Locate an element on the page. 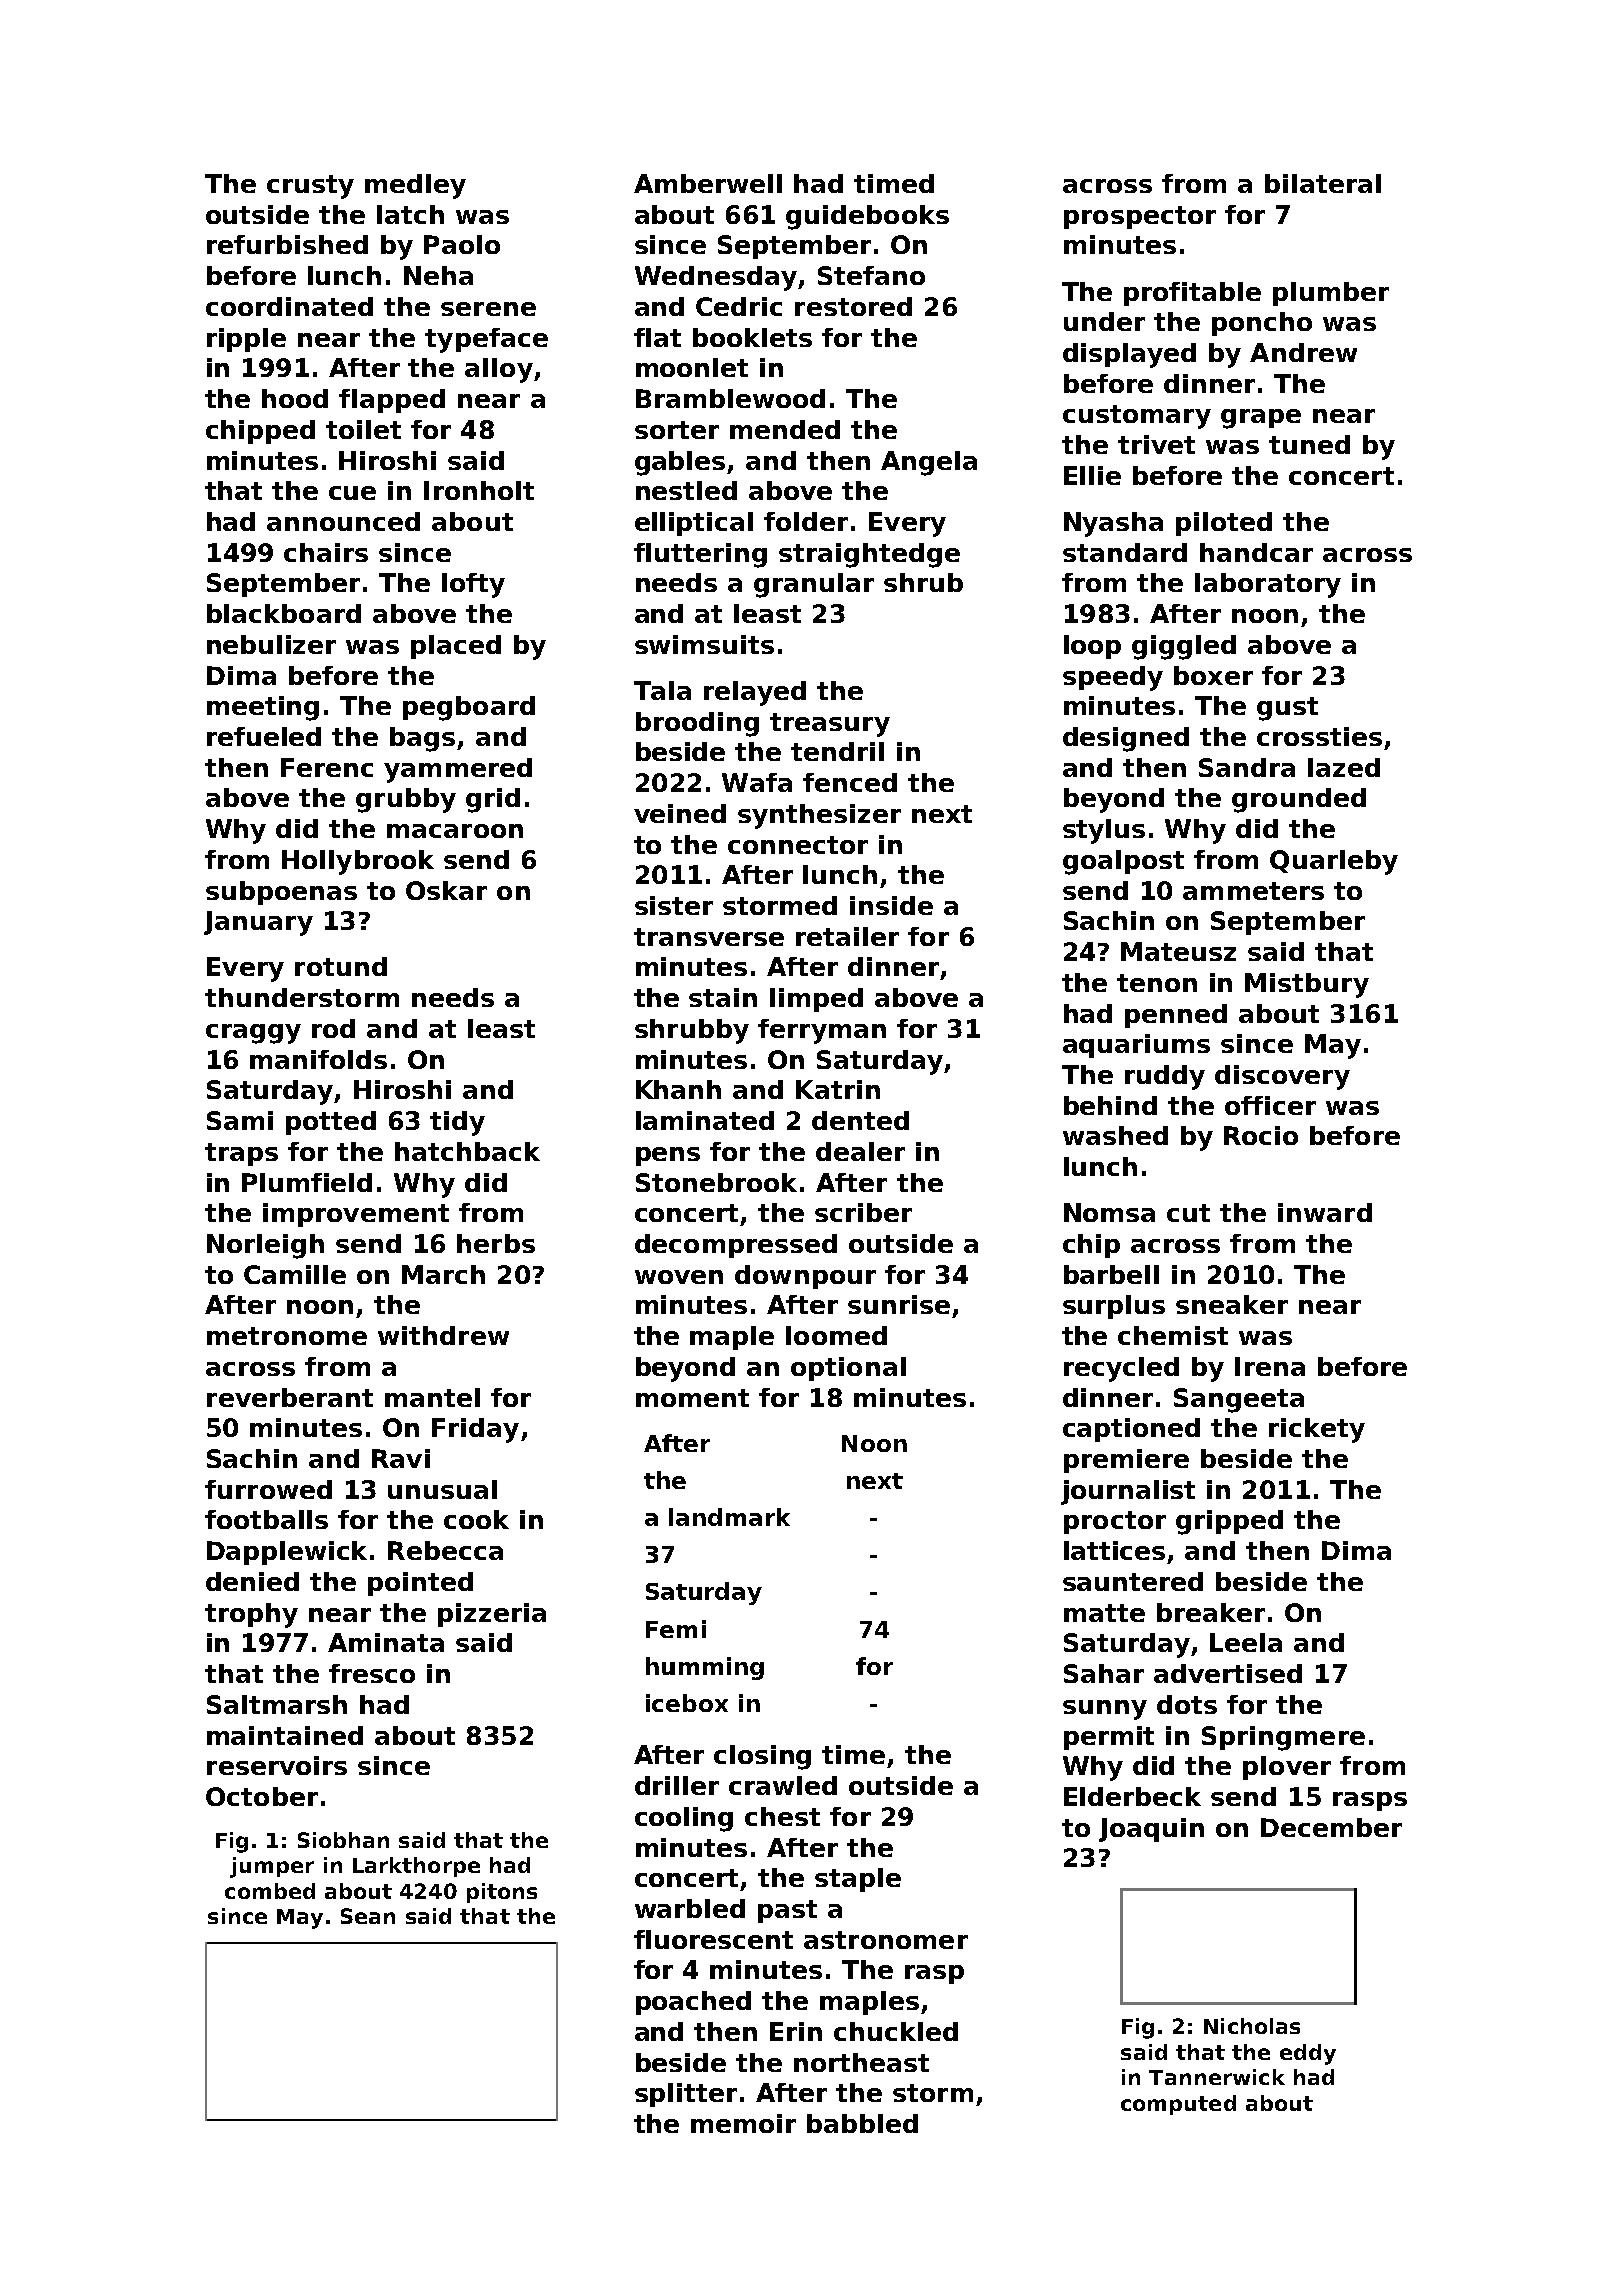  staple is located at coordinates (858, 1880).
